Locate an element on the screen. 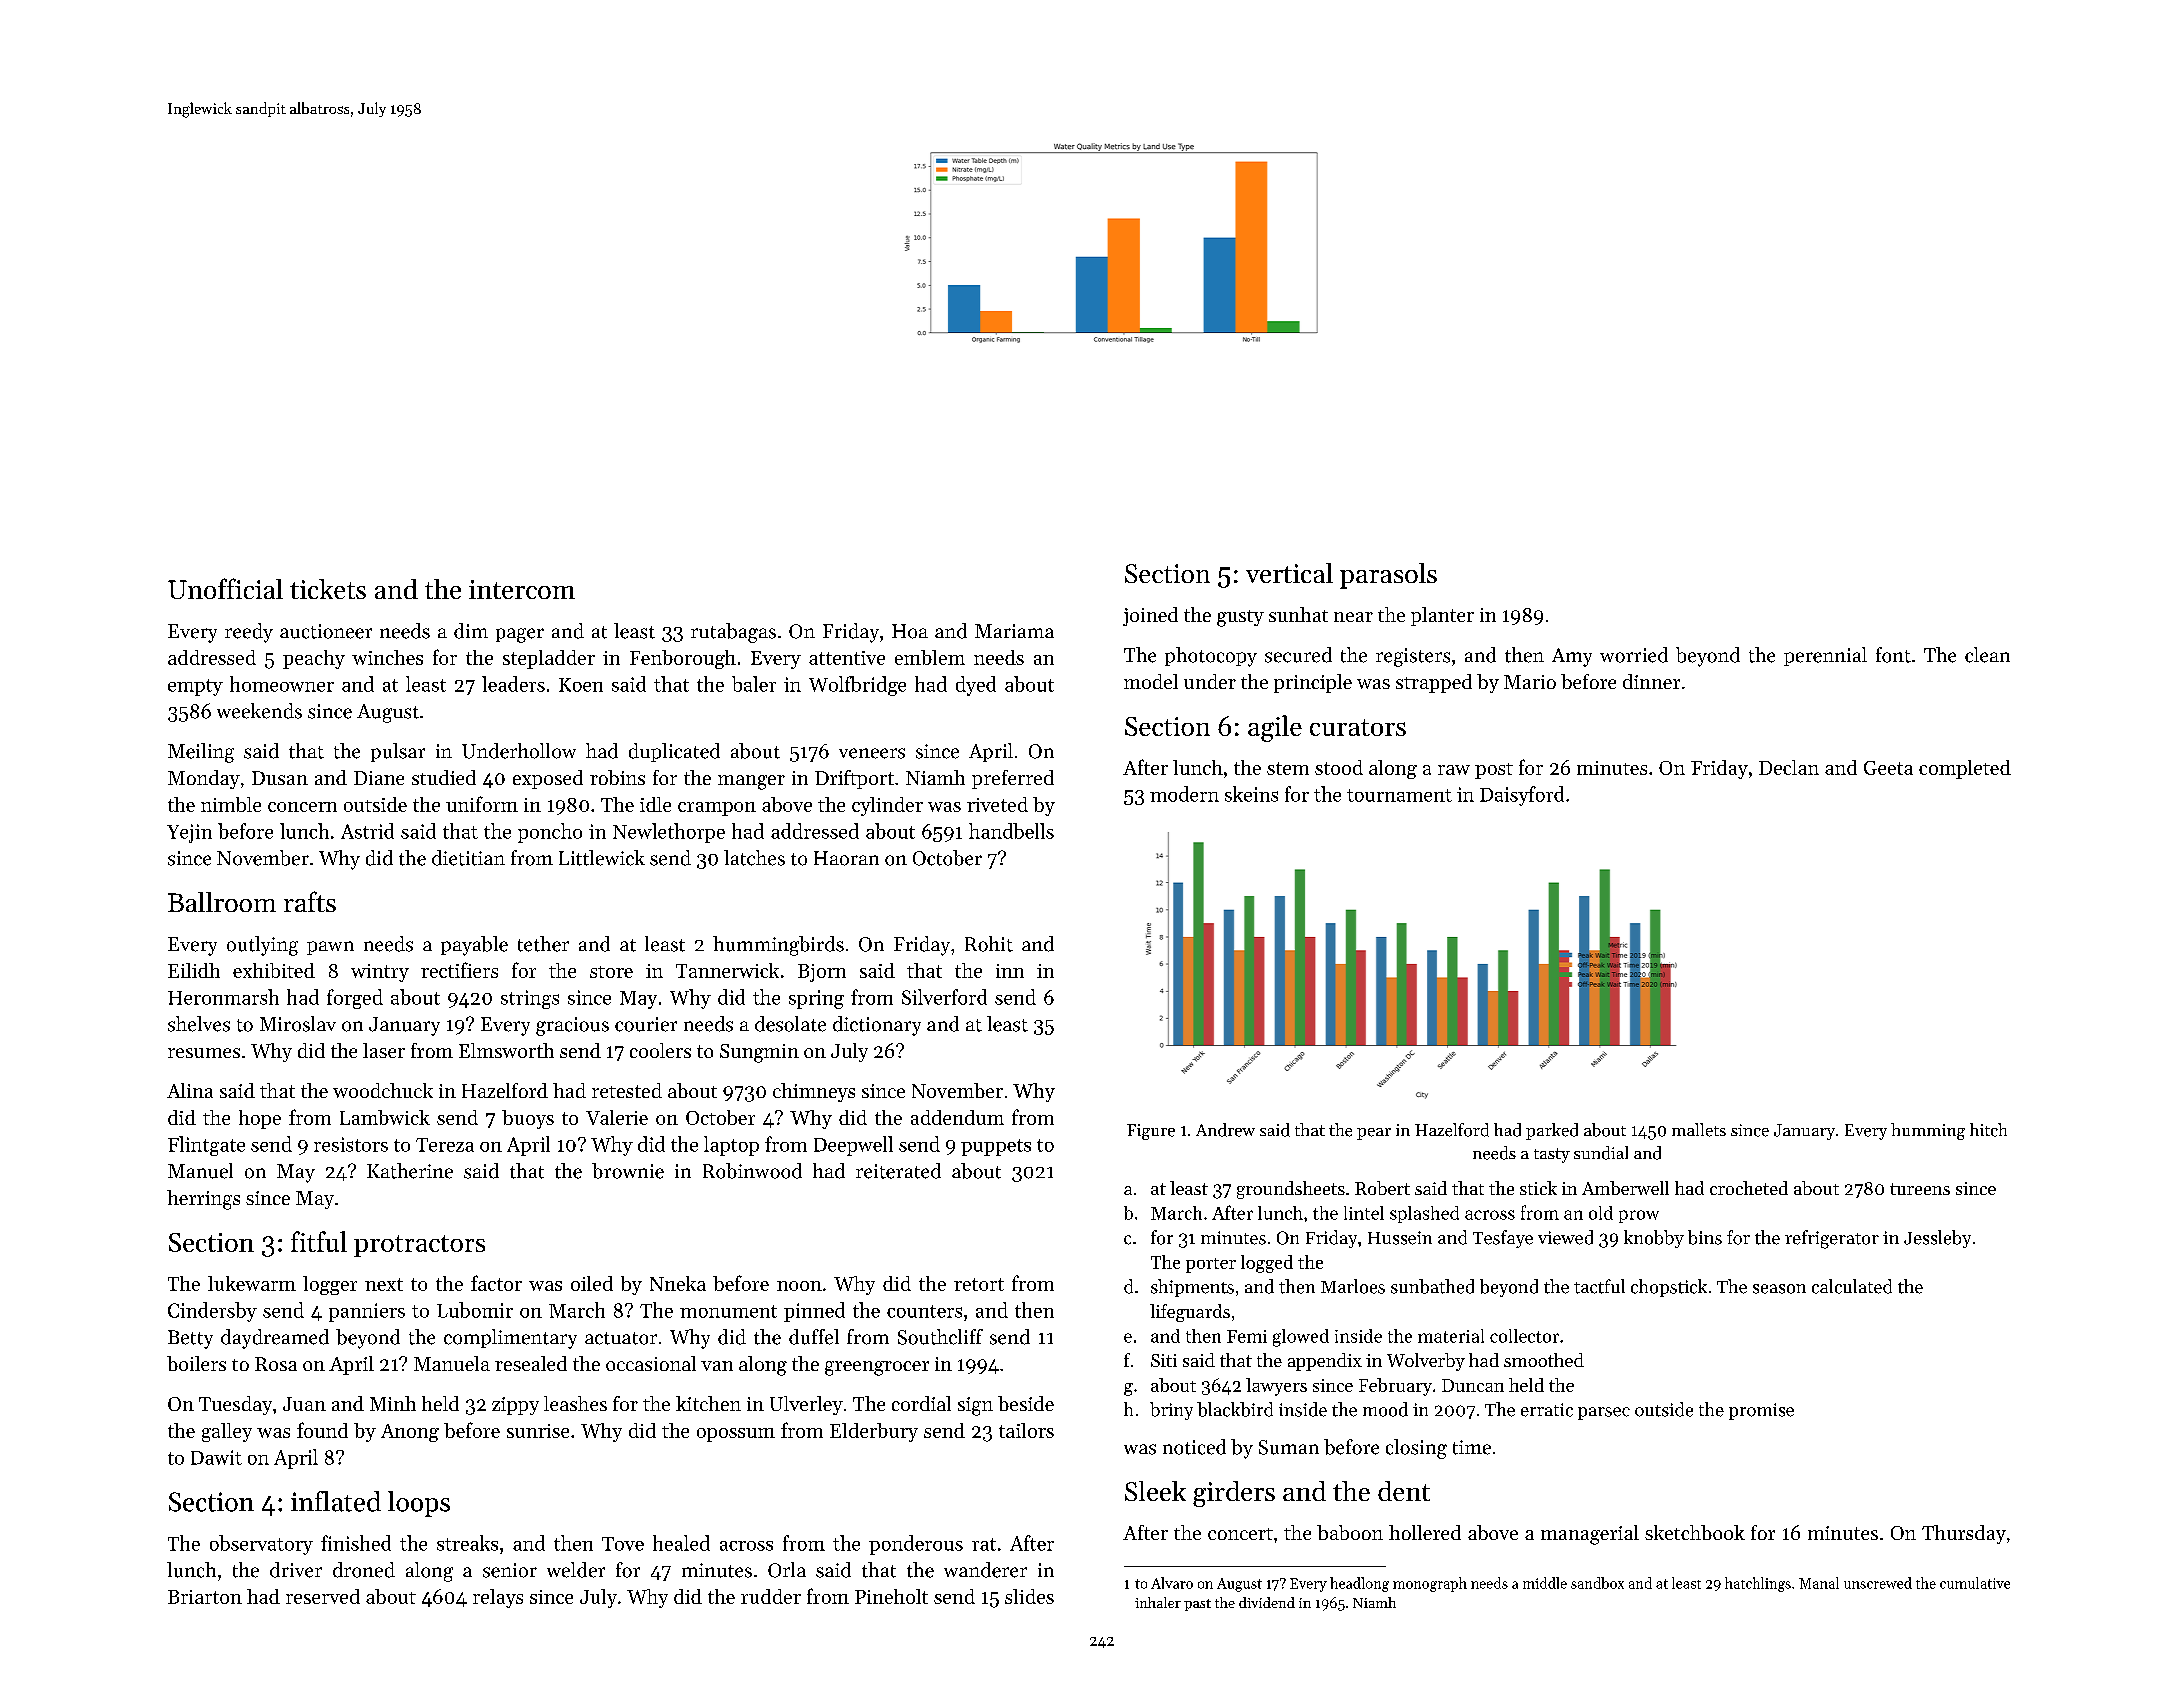 Image resolution: width=2178 pixels, height=1683 pixels. Silverford is located at coordinates (944, 997).
